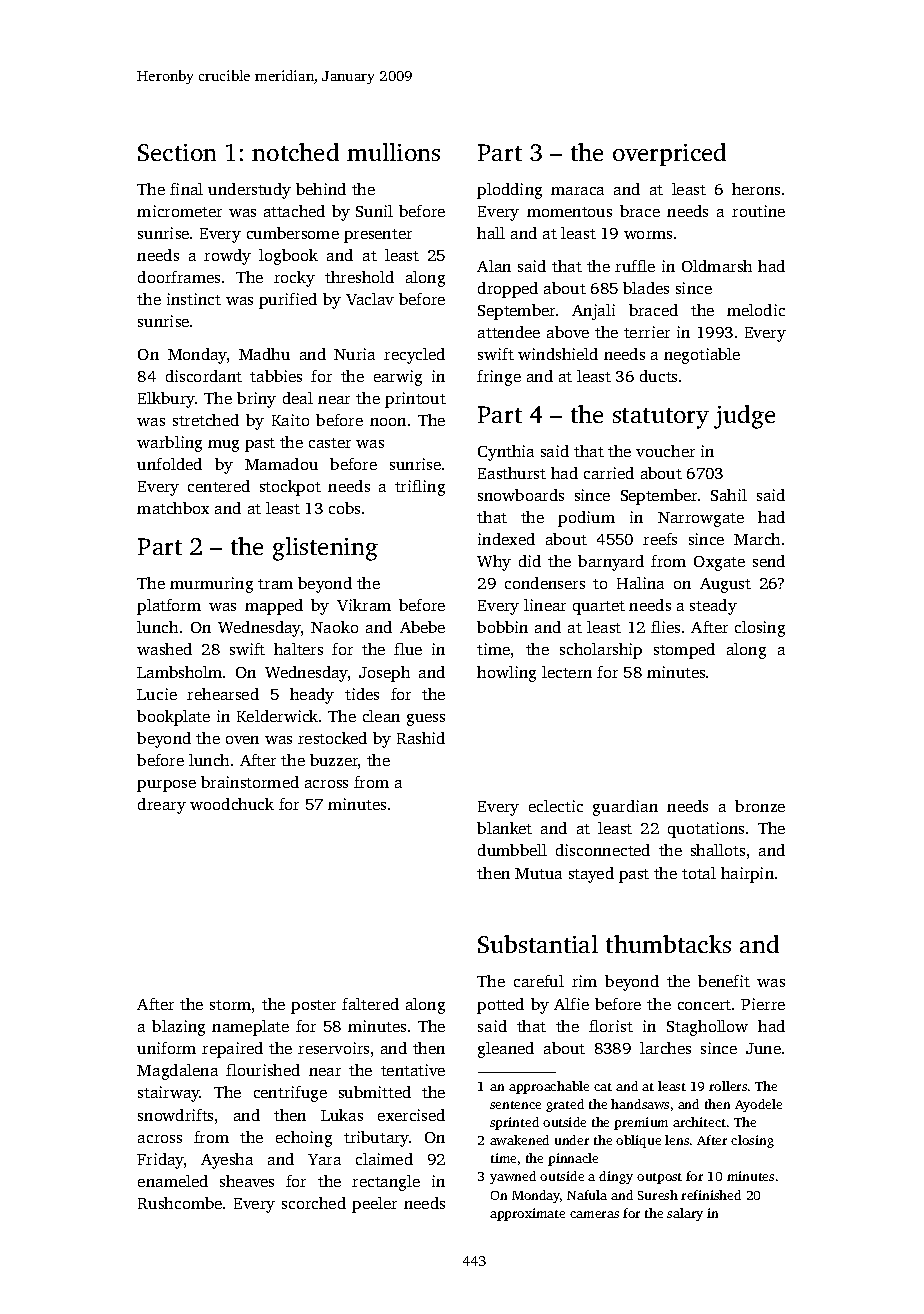 The width and height of the document is (924, 1314). Describe the element at coordinates (295, 152) in the document. I see `notched` at that location.
